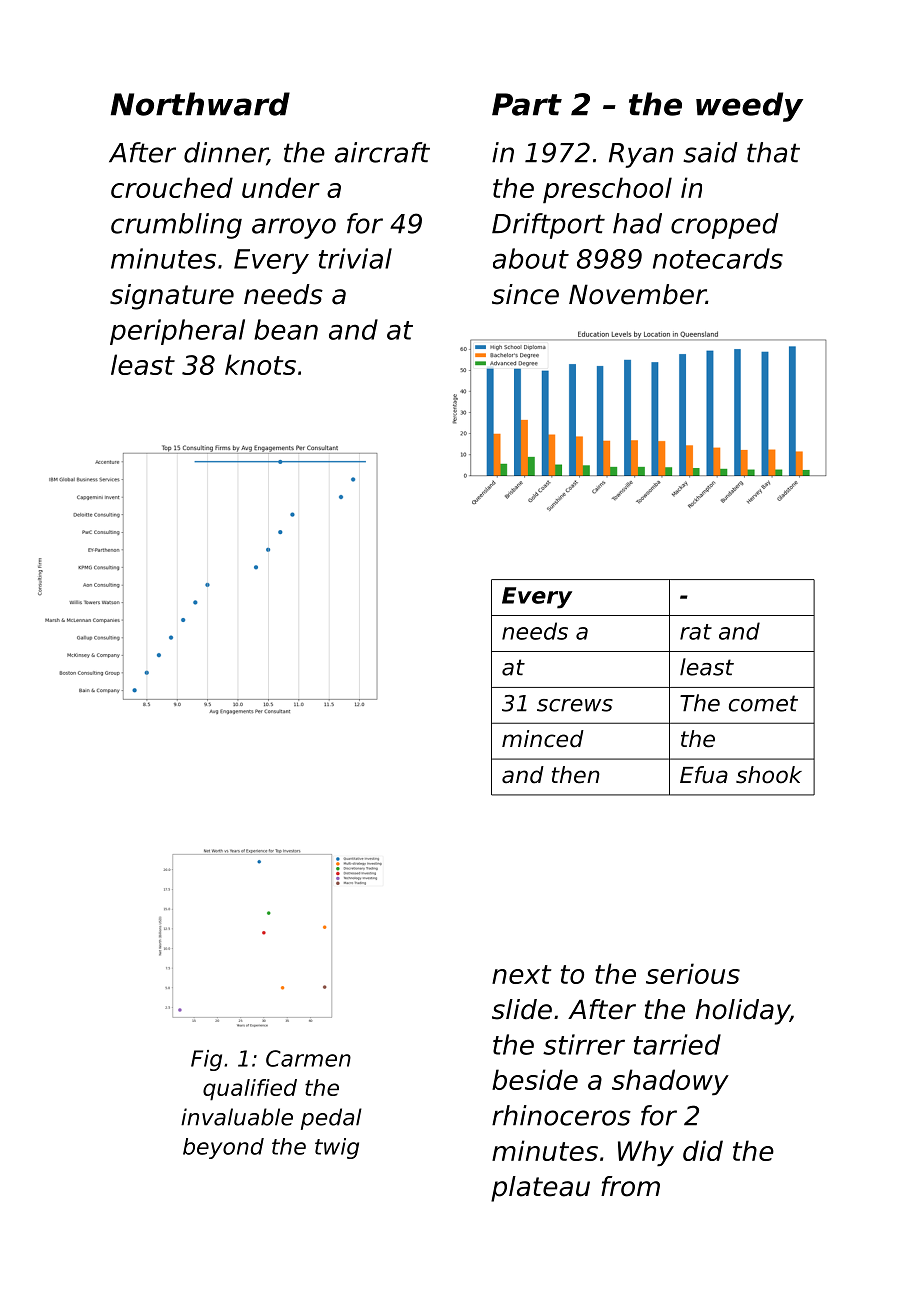  Describe the element at coordinates (250, 1090) in the image. I see `qualified` at that location.
